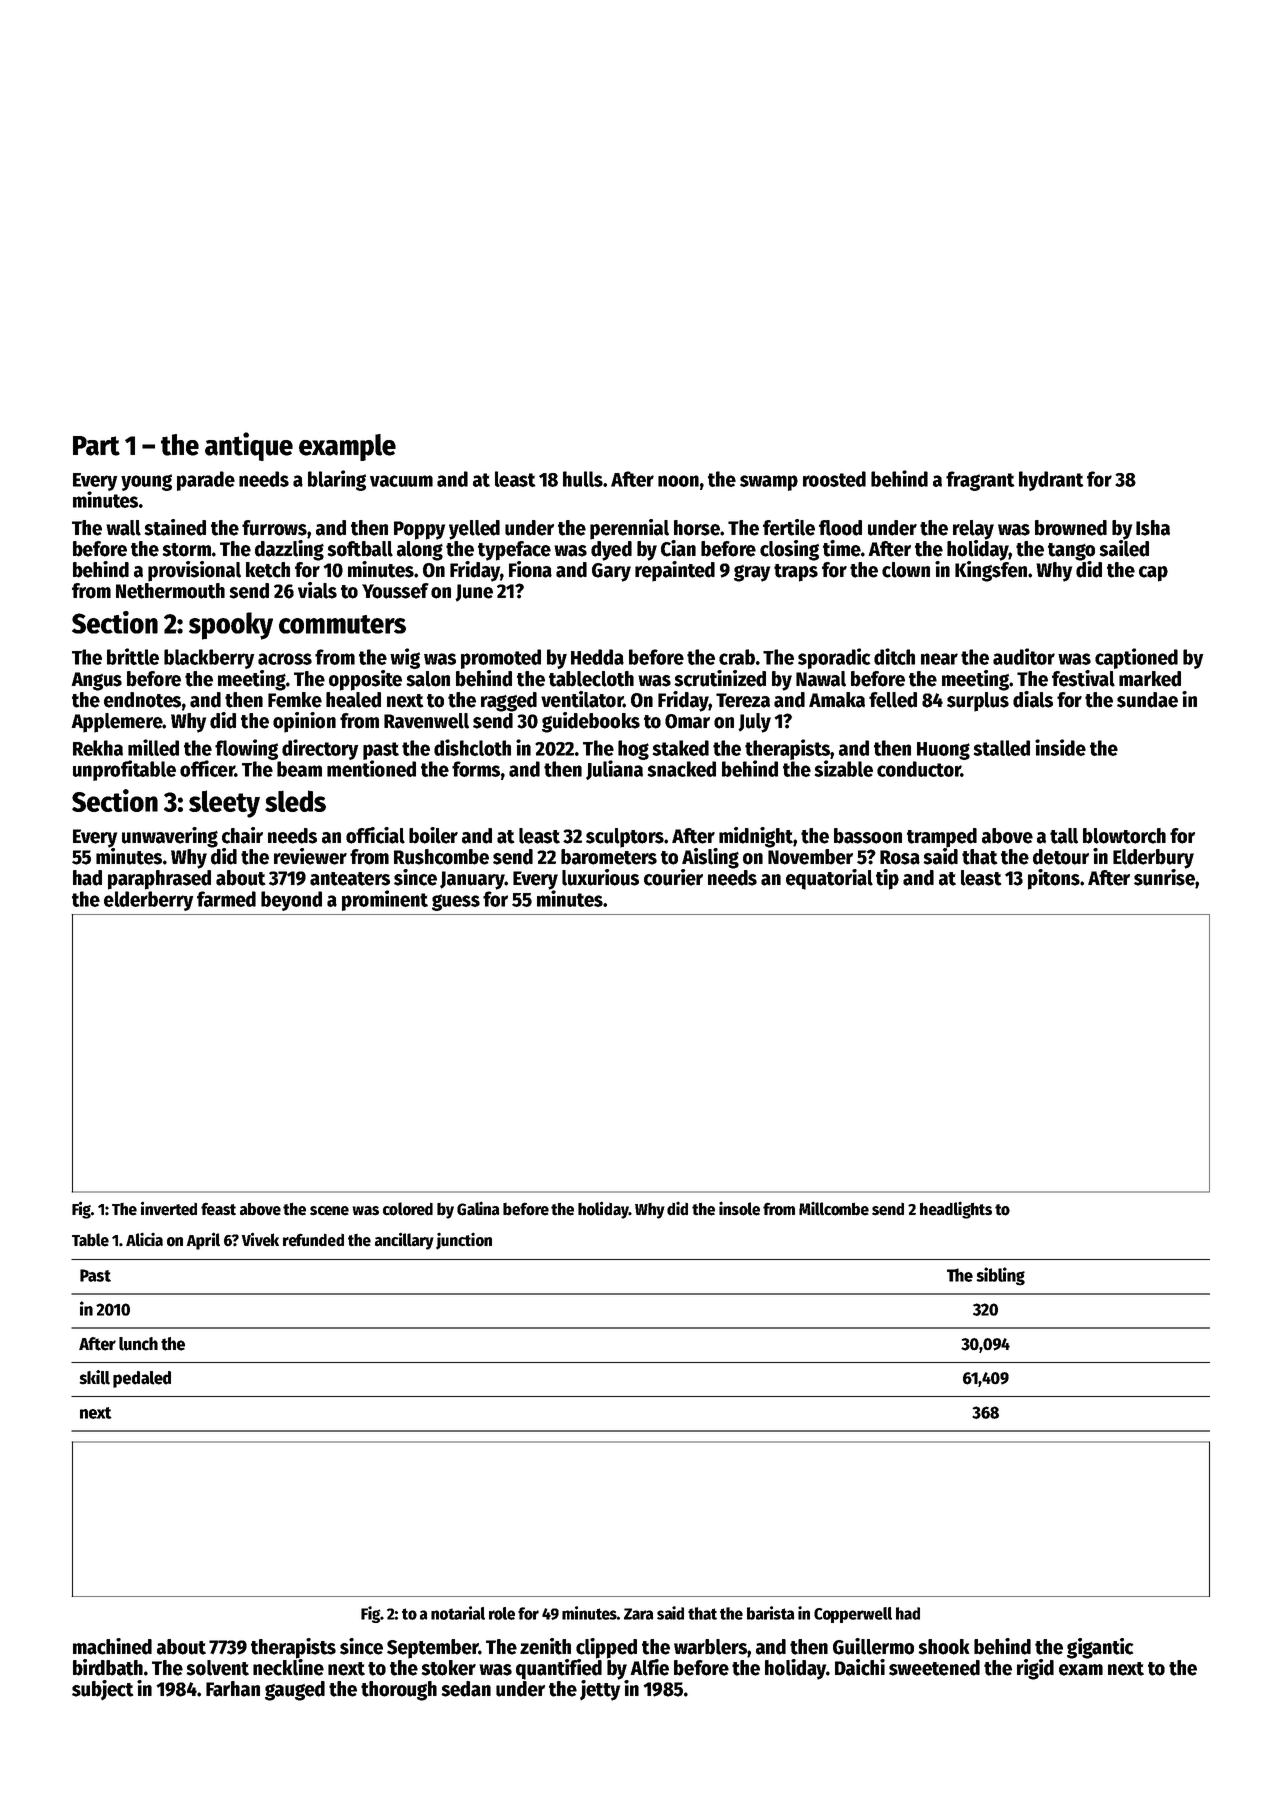 The height and width of the document is (1813, 1282). I want to click on sunrise, so click(1164, 877).
